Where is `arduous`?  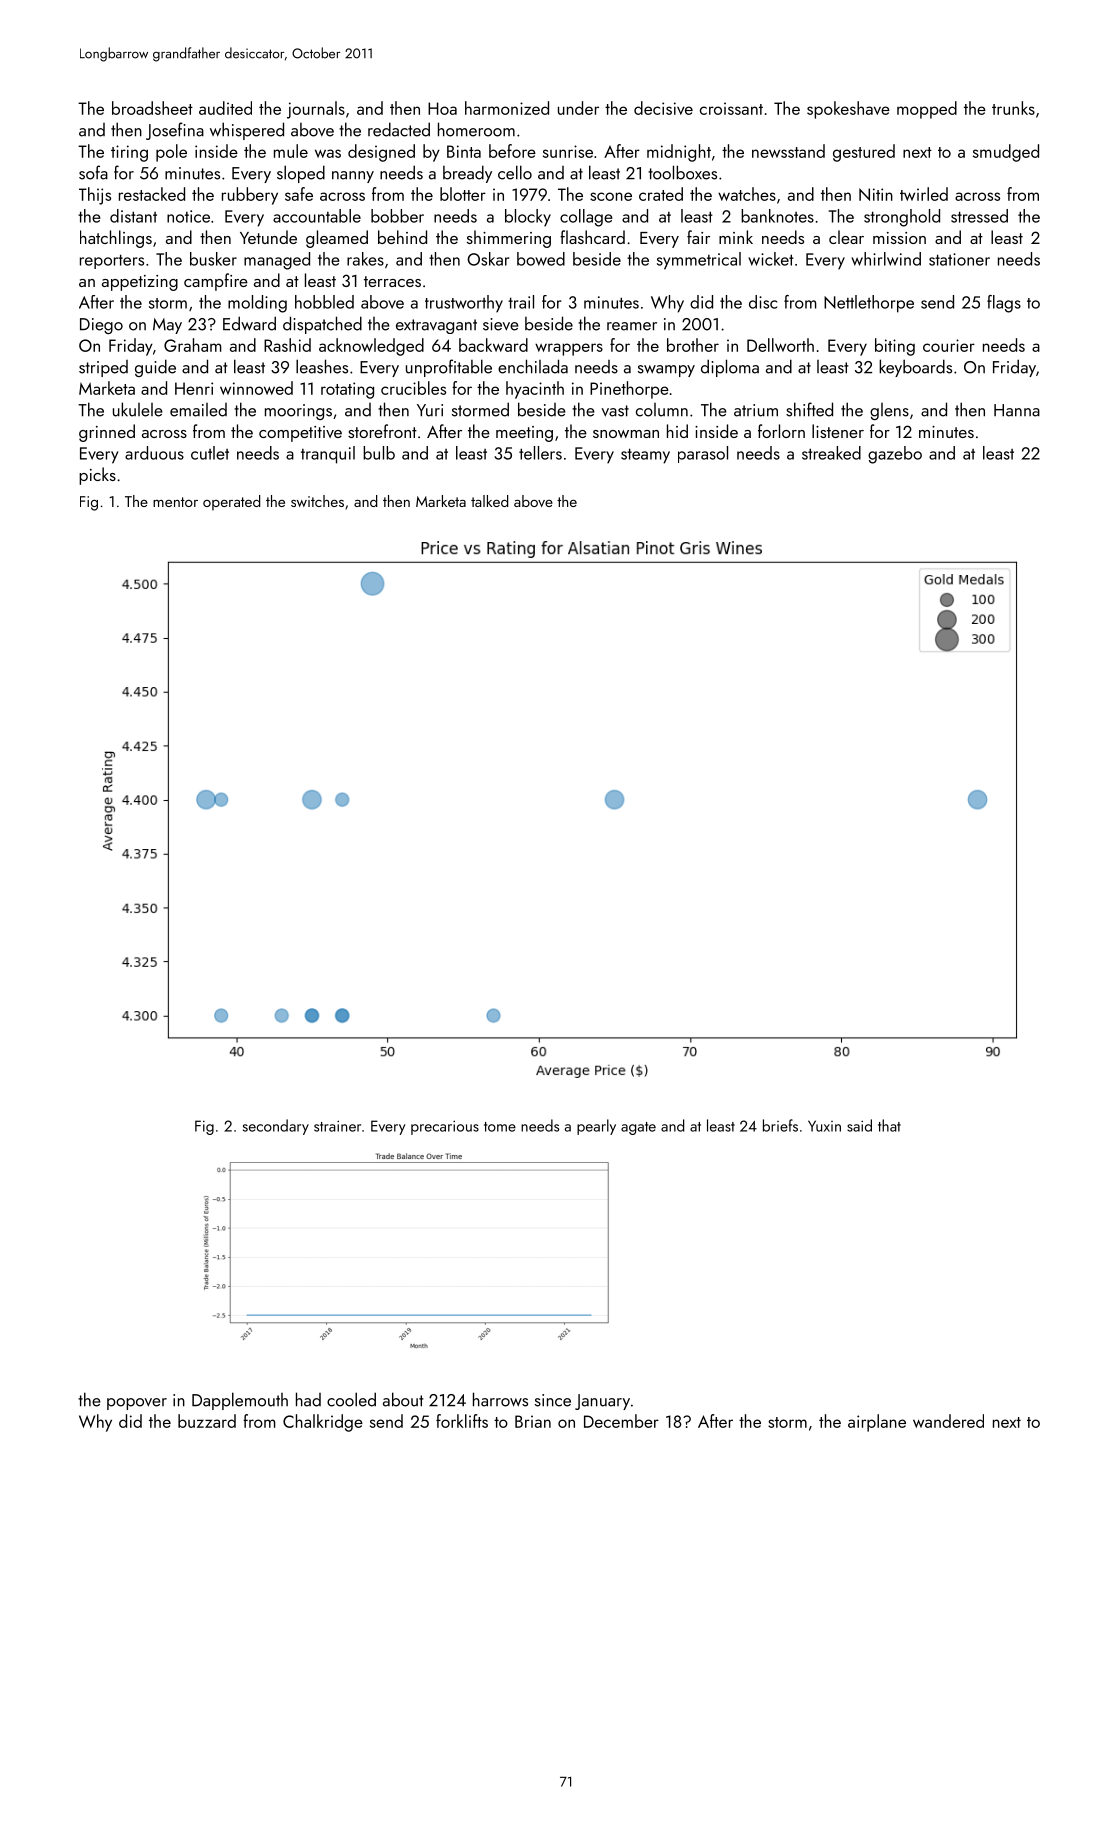
arduous is located at coordinates (154, 453).
